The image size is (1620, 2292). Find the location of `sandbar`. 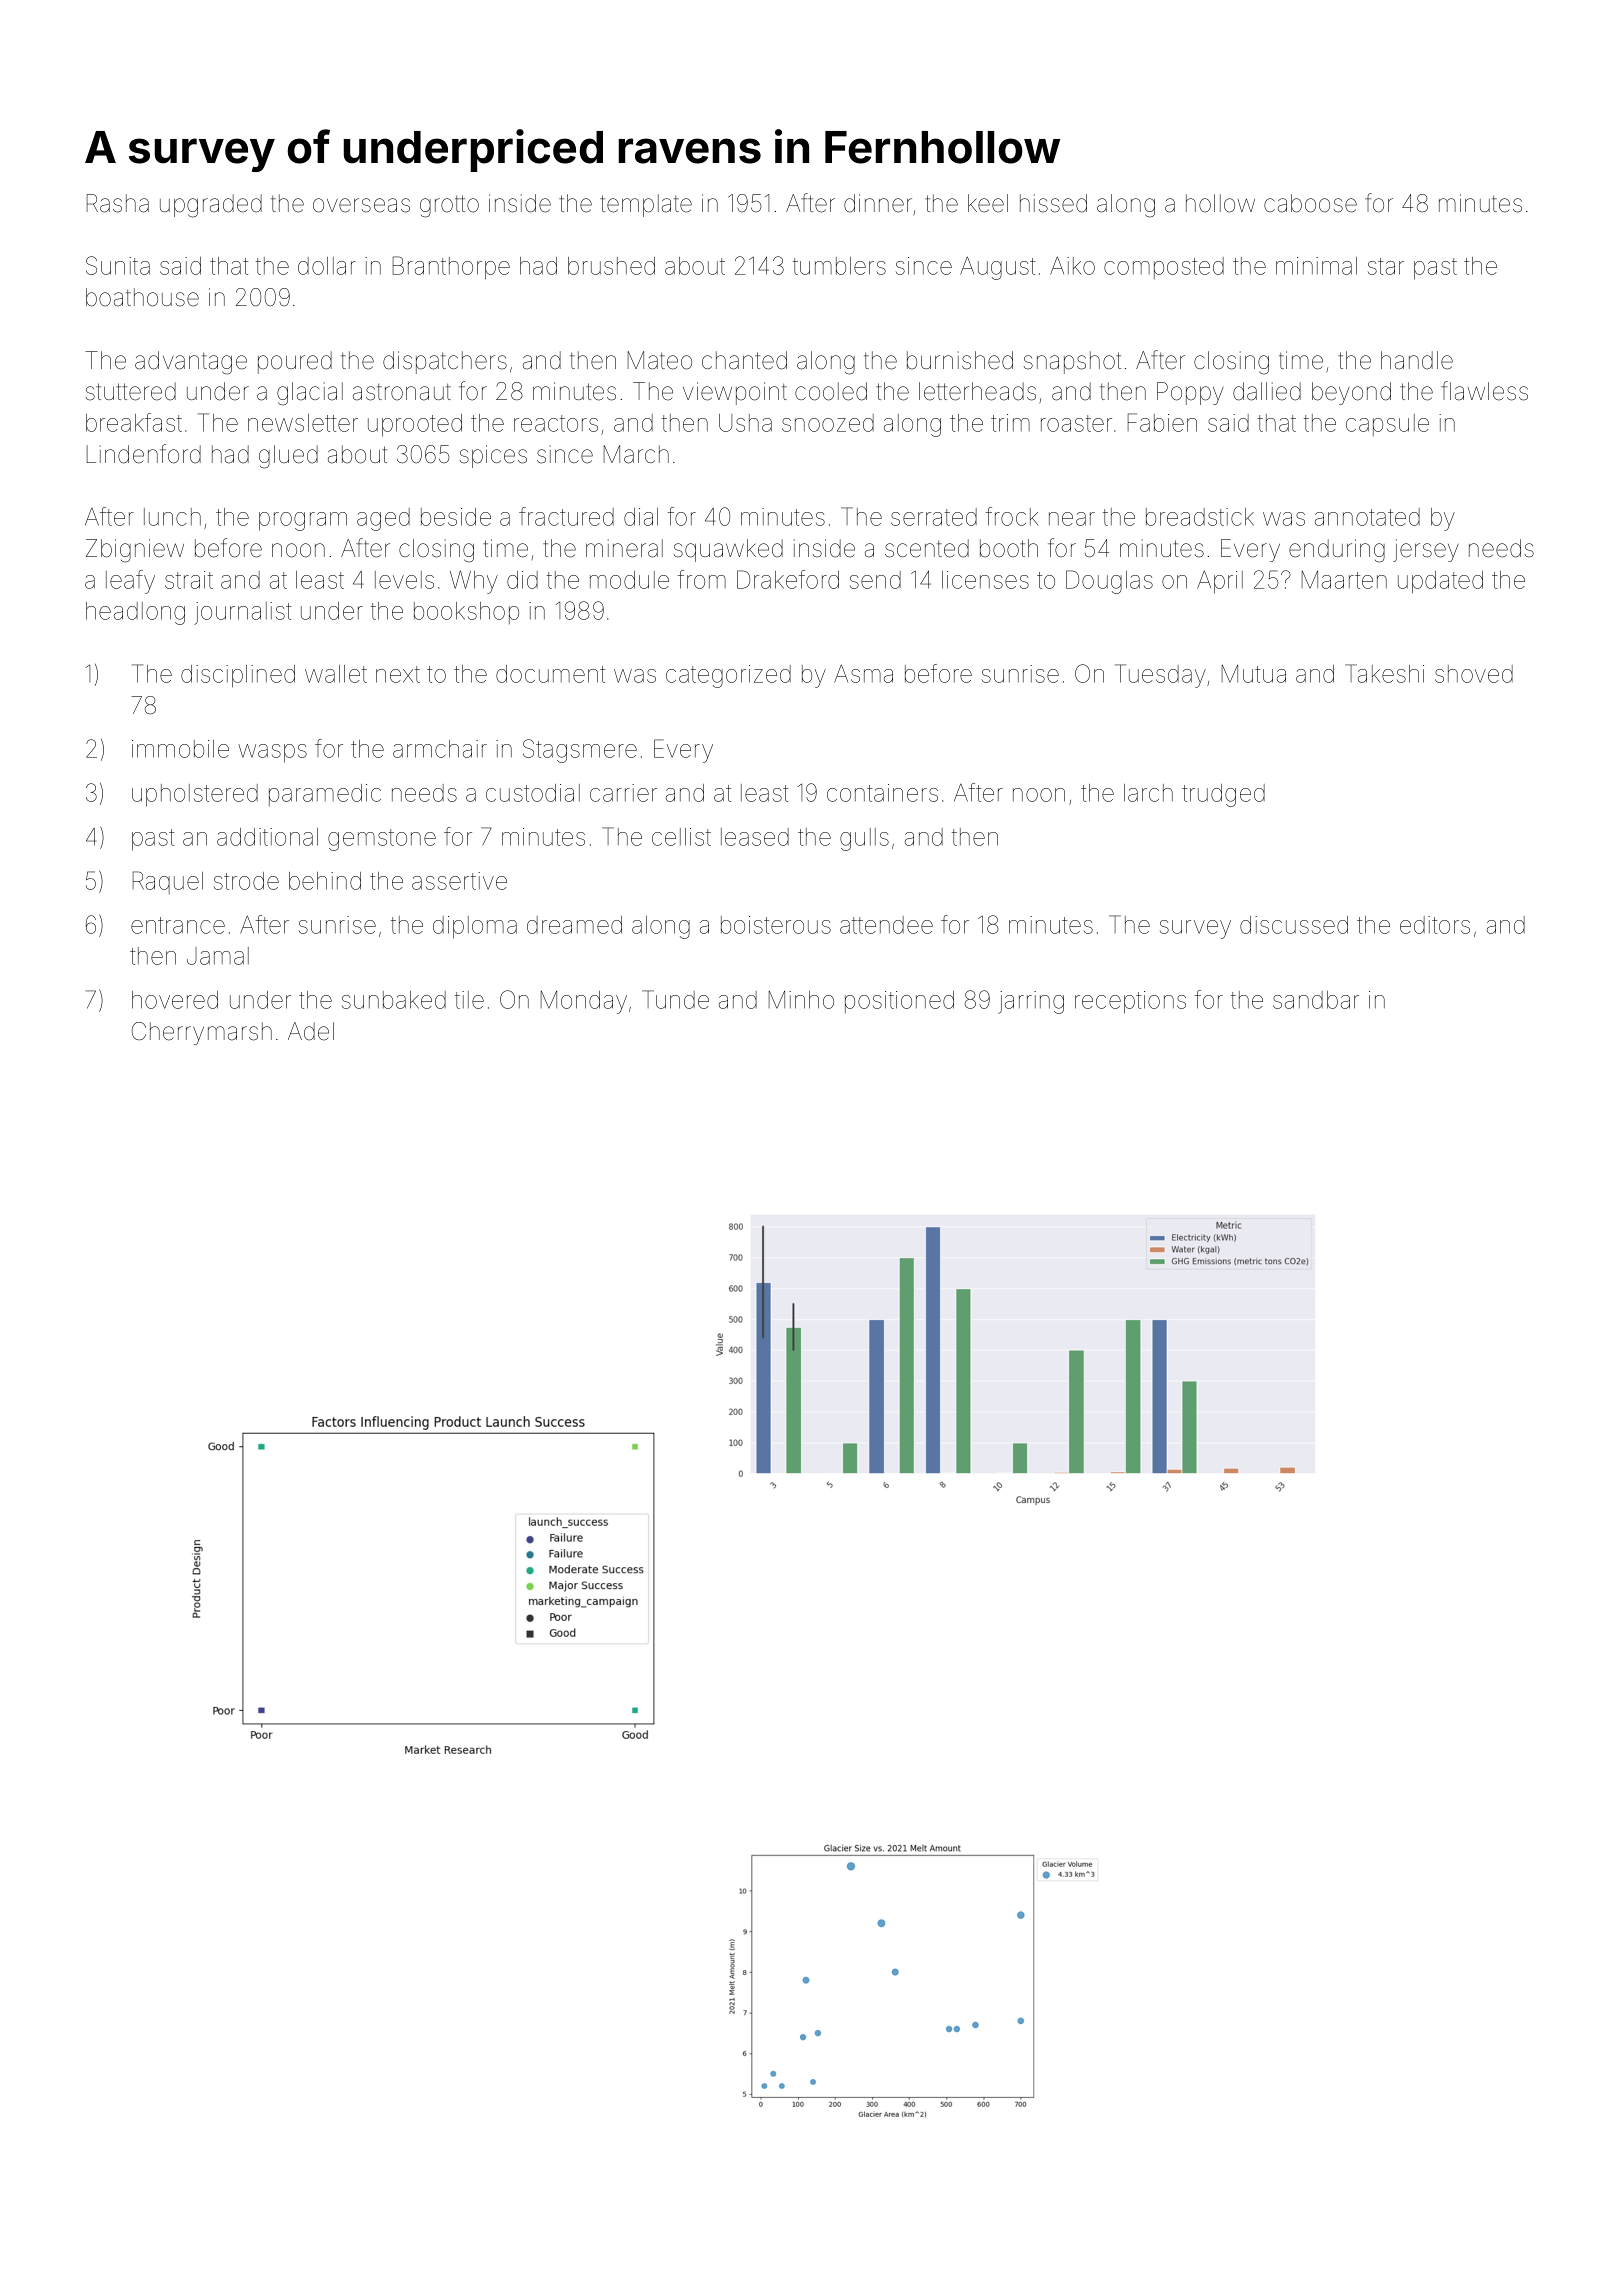

sandbar is located at coordinates (1316, 1000).
